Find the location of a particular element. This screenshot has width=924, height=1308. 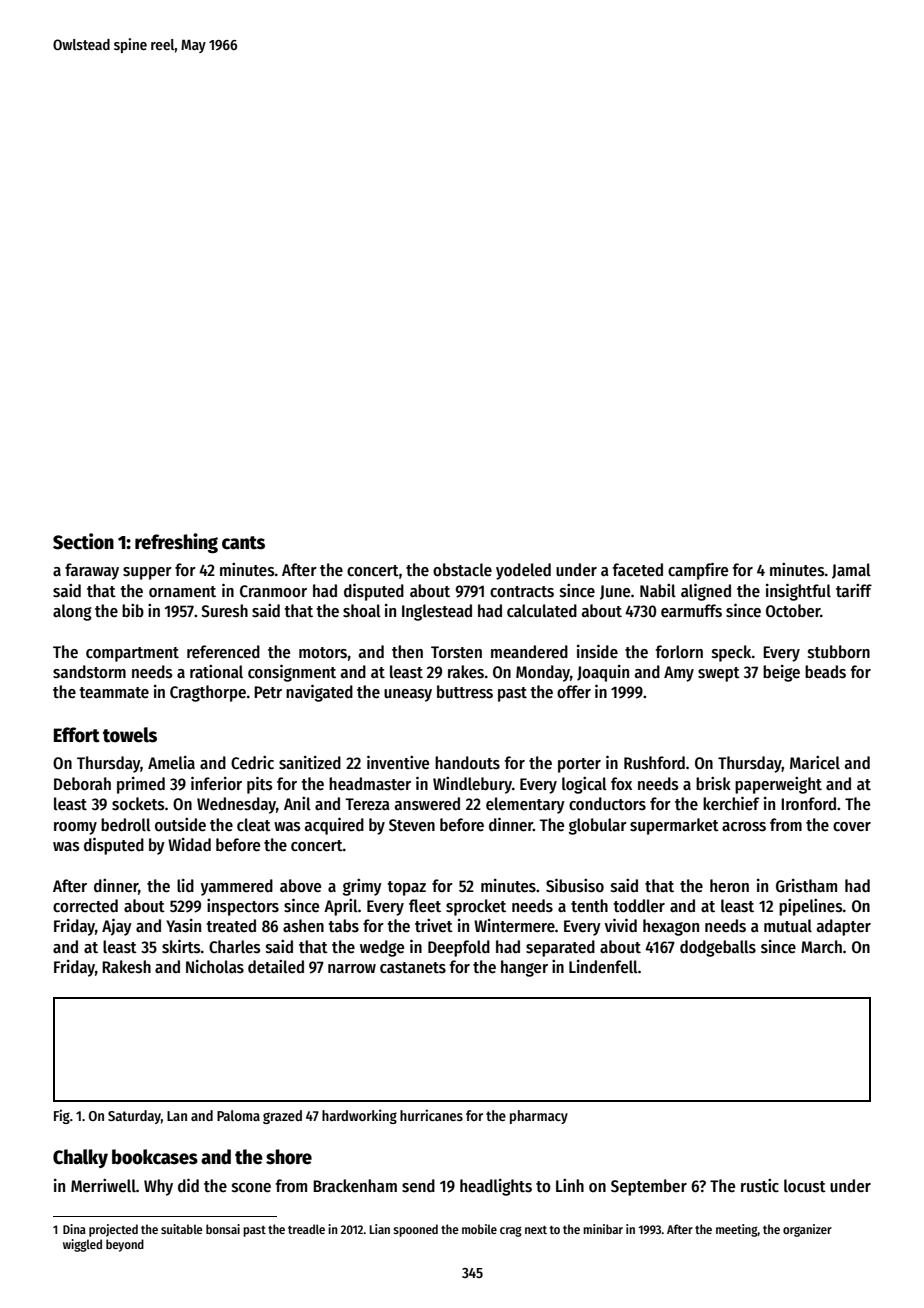

Effort is located at coordinates (77, 735).
